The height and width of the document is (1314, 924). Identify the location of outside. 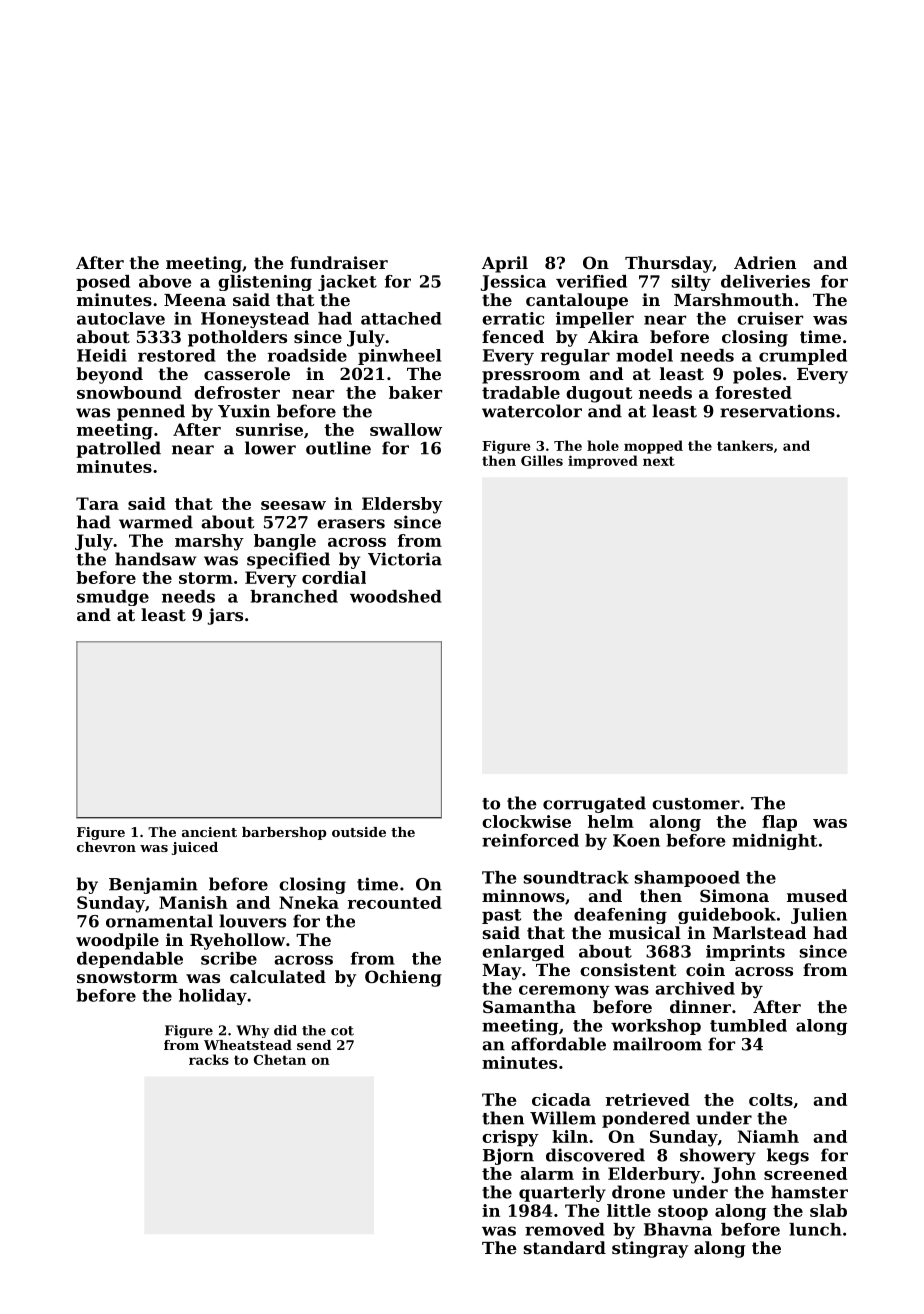
(359, 832).
